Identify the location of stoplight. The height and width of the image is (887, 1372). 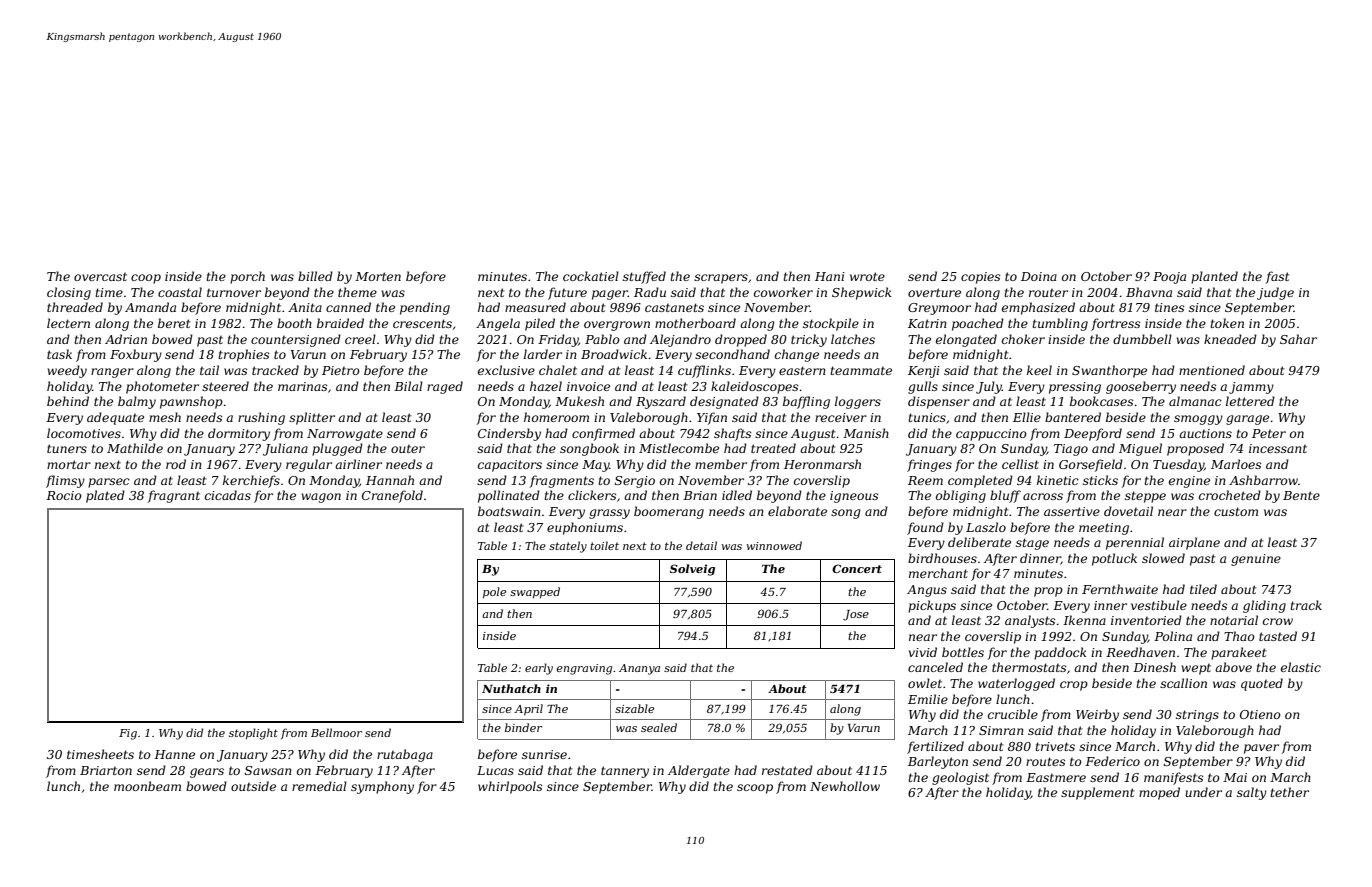
(253, 734).
